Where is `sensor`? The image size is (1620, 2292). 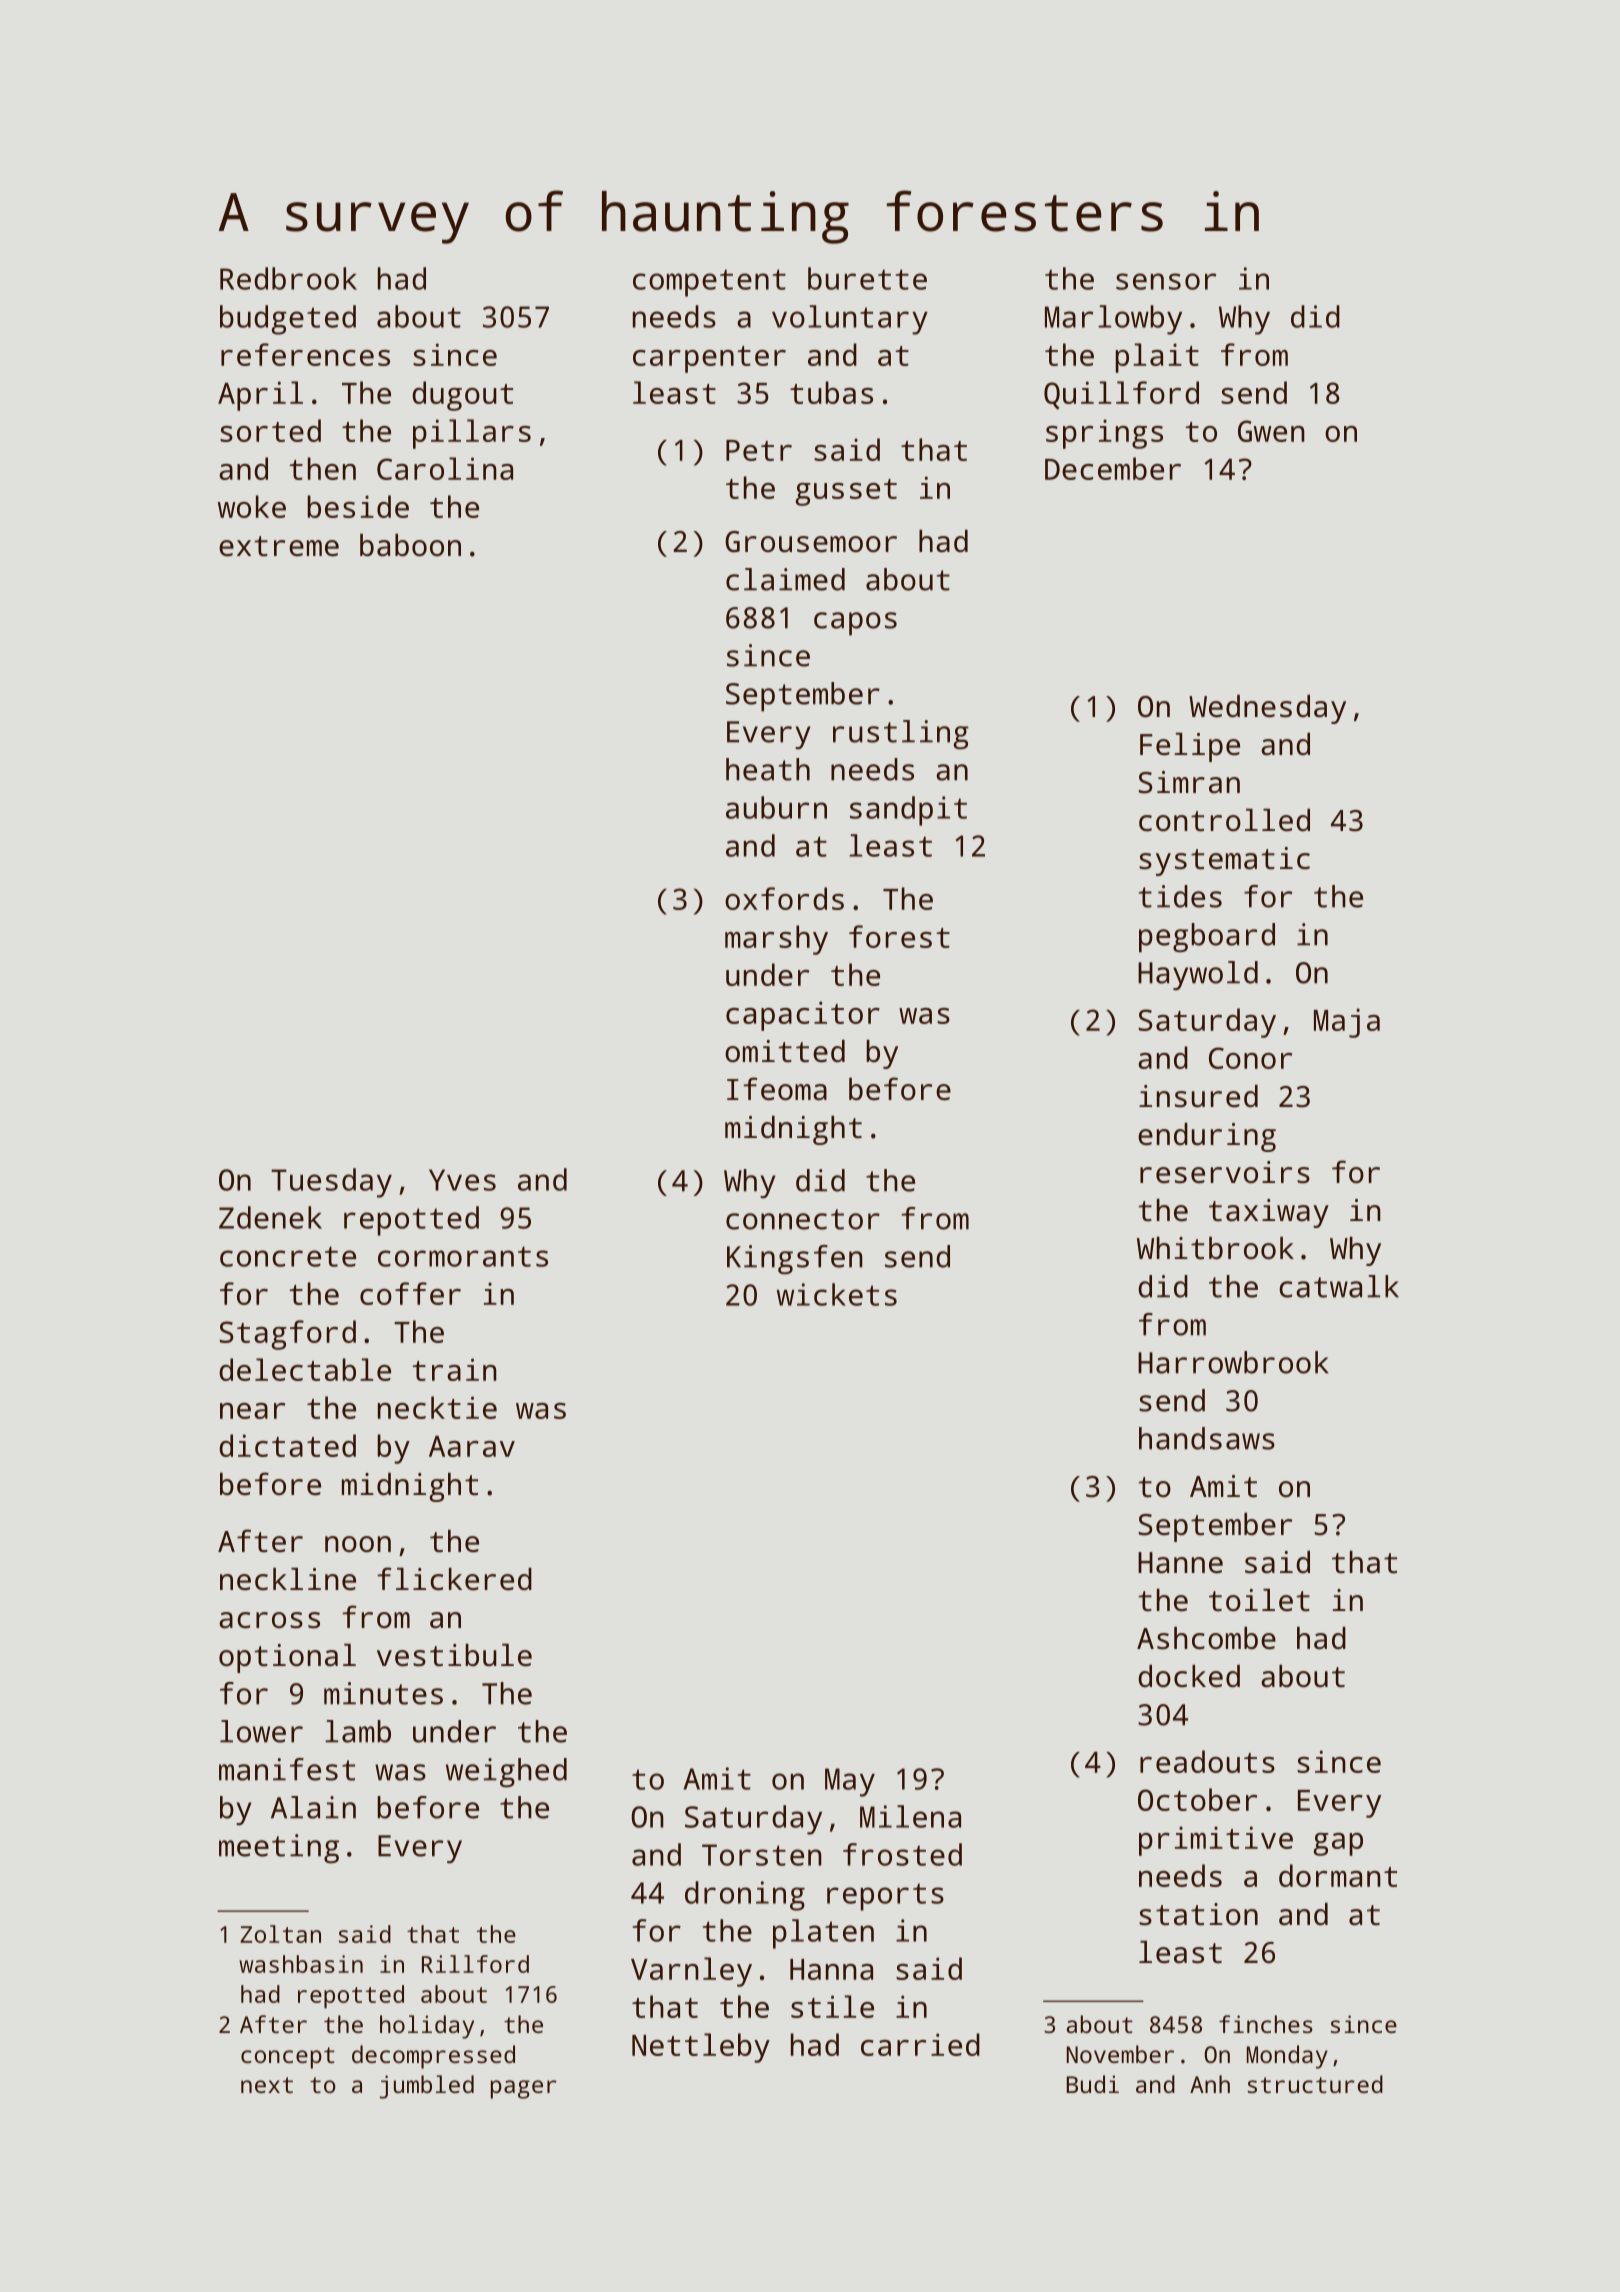 sensor is located at coordinates (1166, 281).
